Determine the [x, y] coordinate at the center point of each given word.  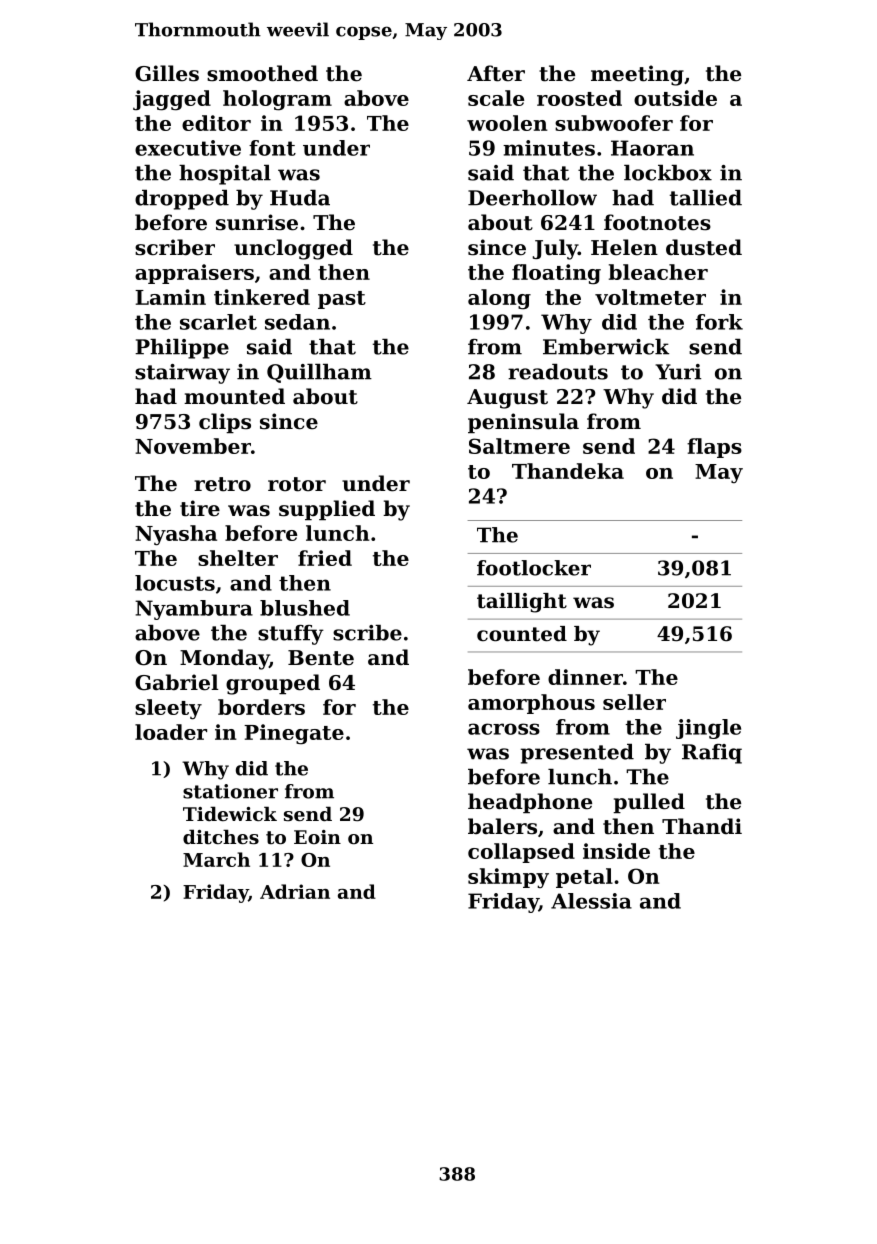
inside [616, 851]
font [272, 148]
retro [222, 484]
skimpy [508, 878]
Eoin [317, 837]
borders [261, 707]
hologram [277, 100]
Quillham [319, 373]
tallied [706, 198]
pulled [649, 803]
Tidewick [230, 813]
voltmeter [650, 297]
